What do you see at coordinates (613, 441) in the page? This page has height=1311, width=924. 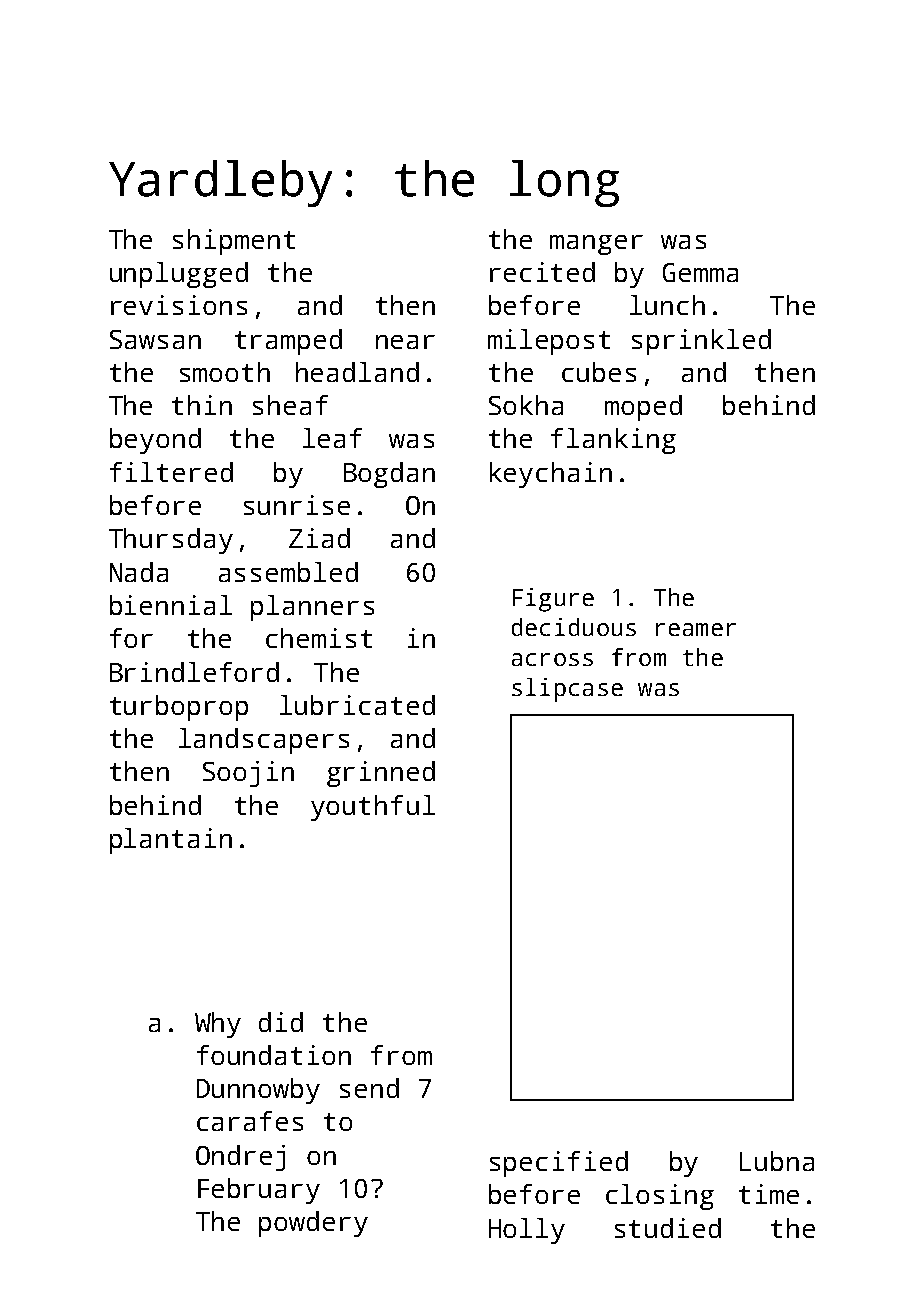 I see `flanking` at bounding box center [613, 441].
